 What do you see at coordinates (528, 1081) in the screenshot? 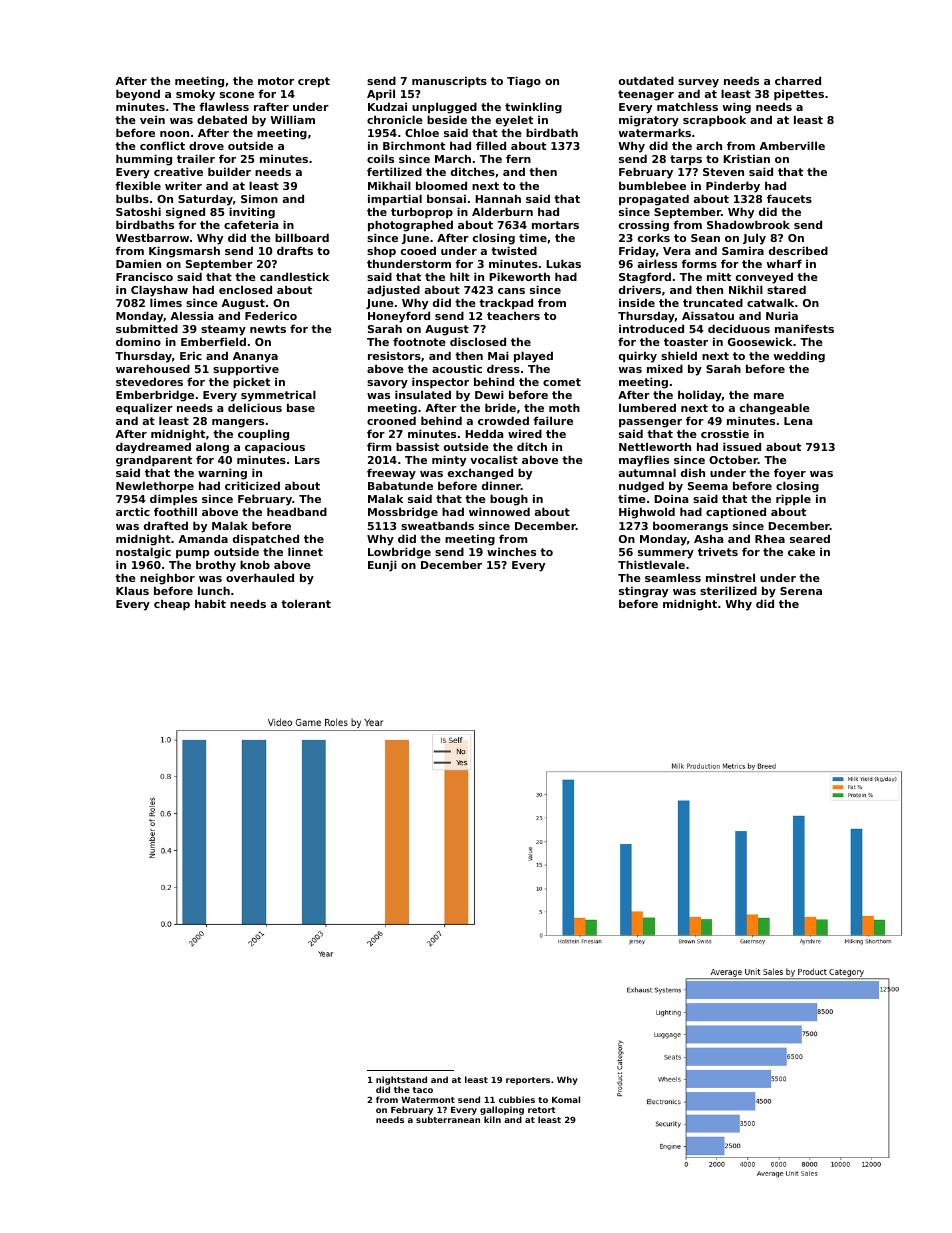
I see `reporters` at bounding box center [528, 1081].
